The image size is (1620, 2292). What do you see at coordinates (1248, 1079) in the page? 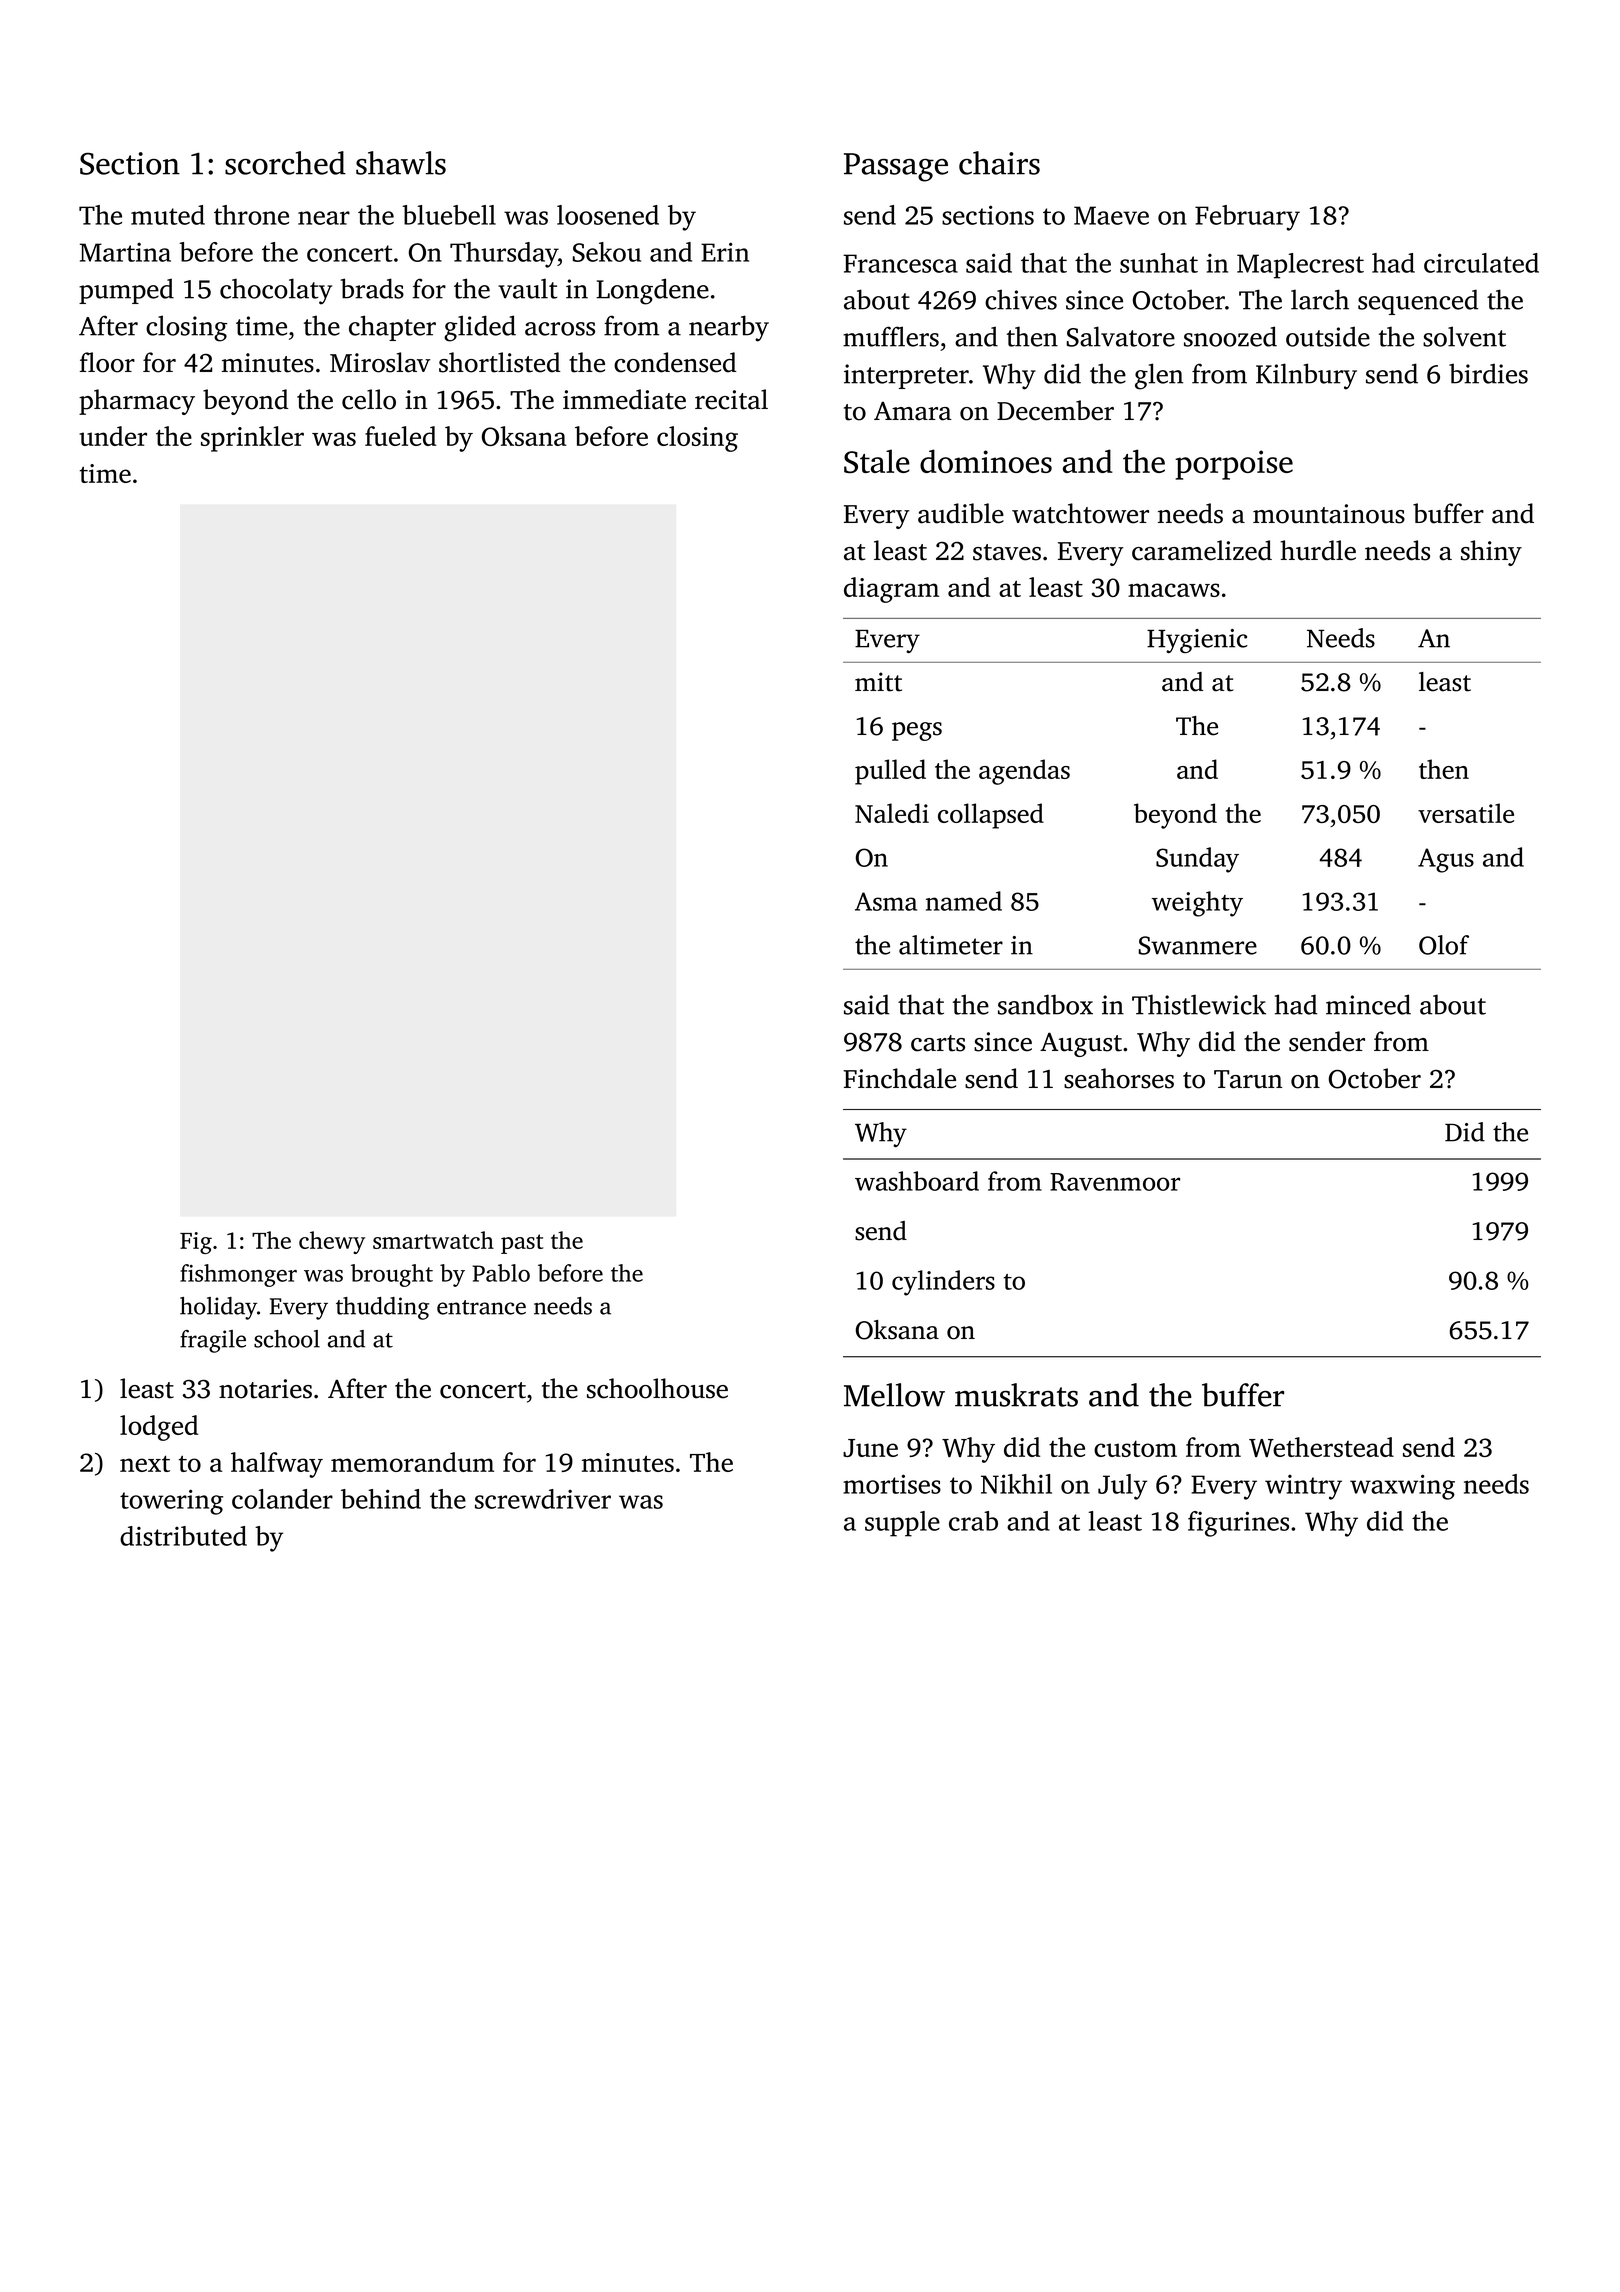
I see `Tarun` at bounding box center [1248, 1079].
